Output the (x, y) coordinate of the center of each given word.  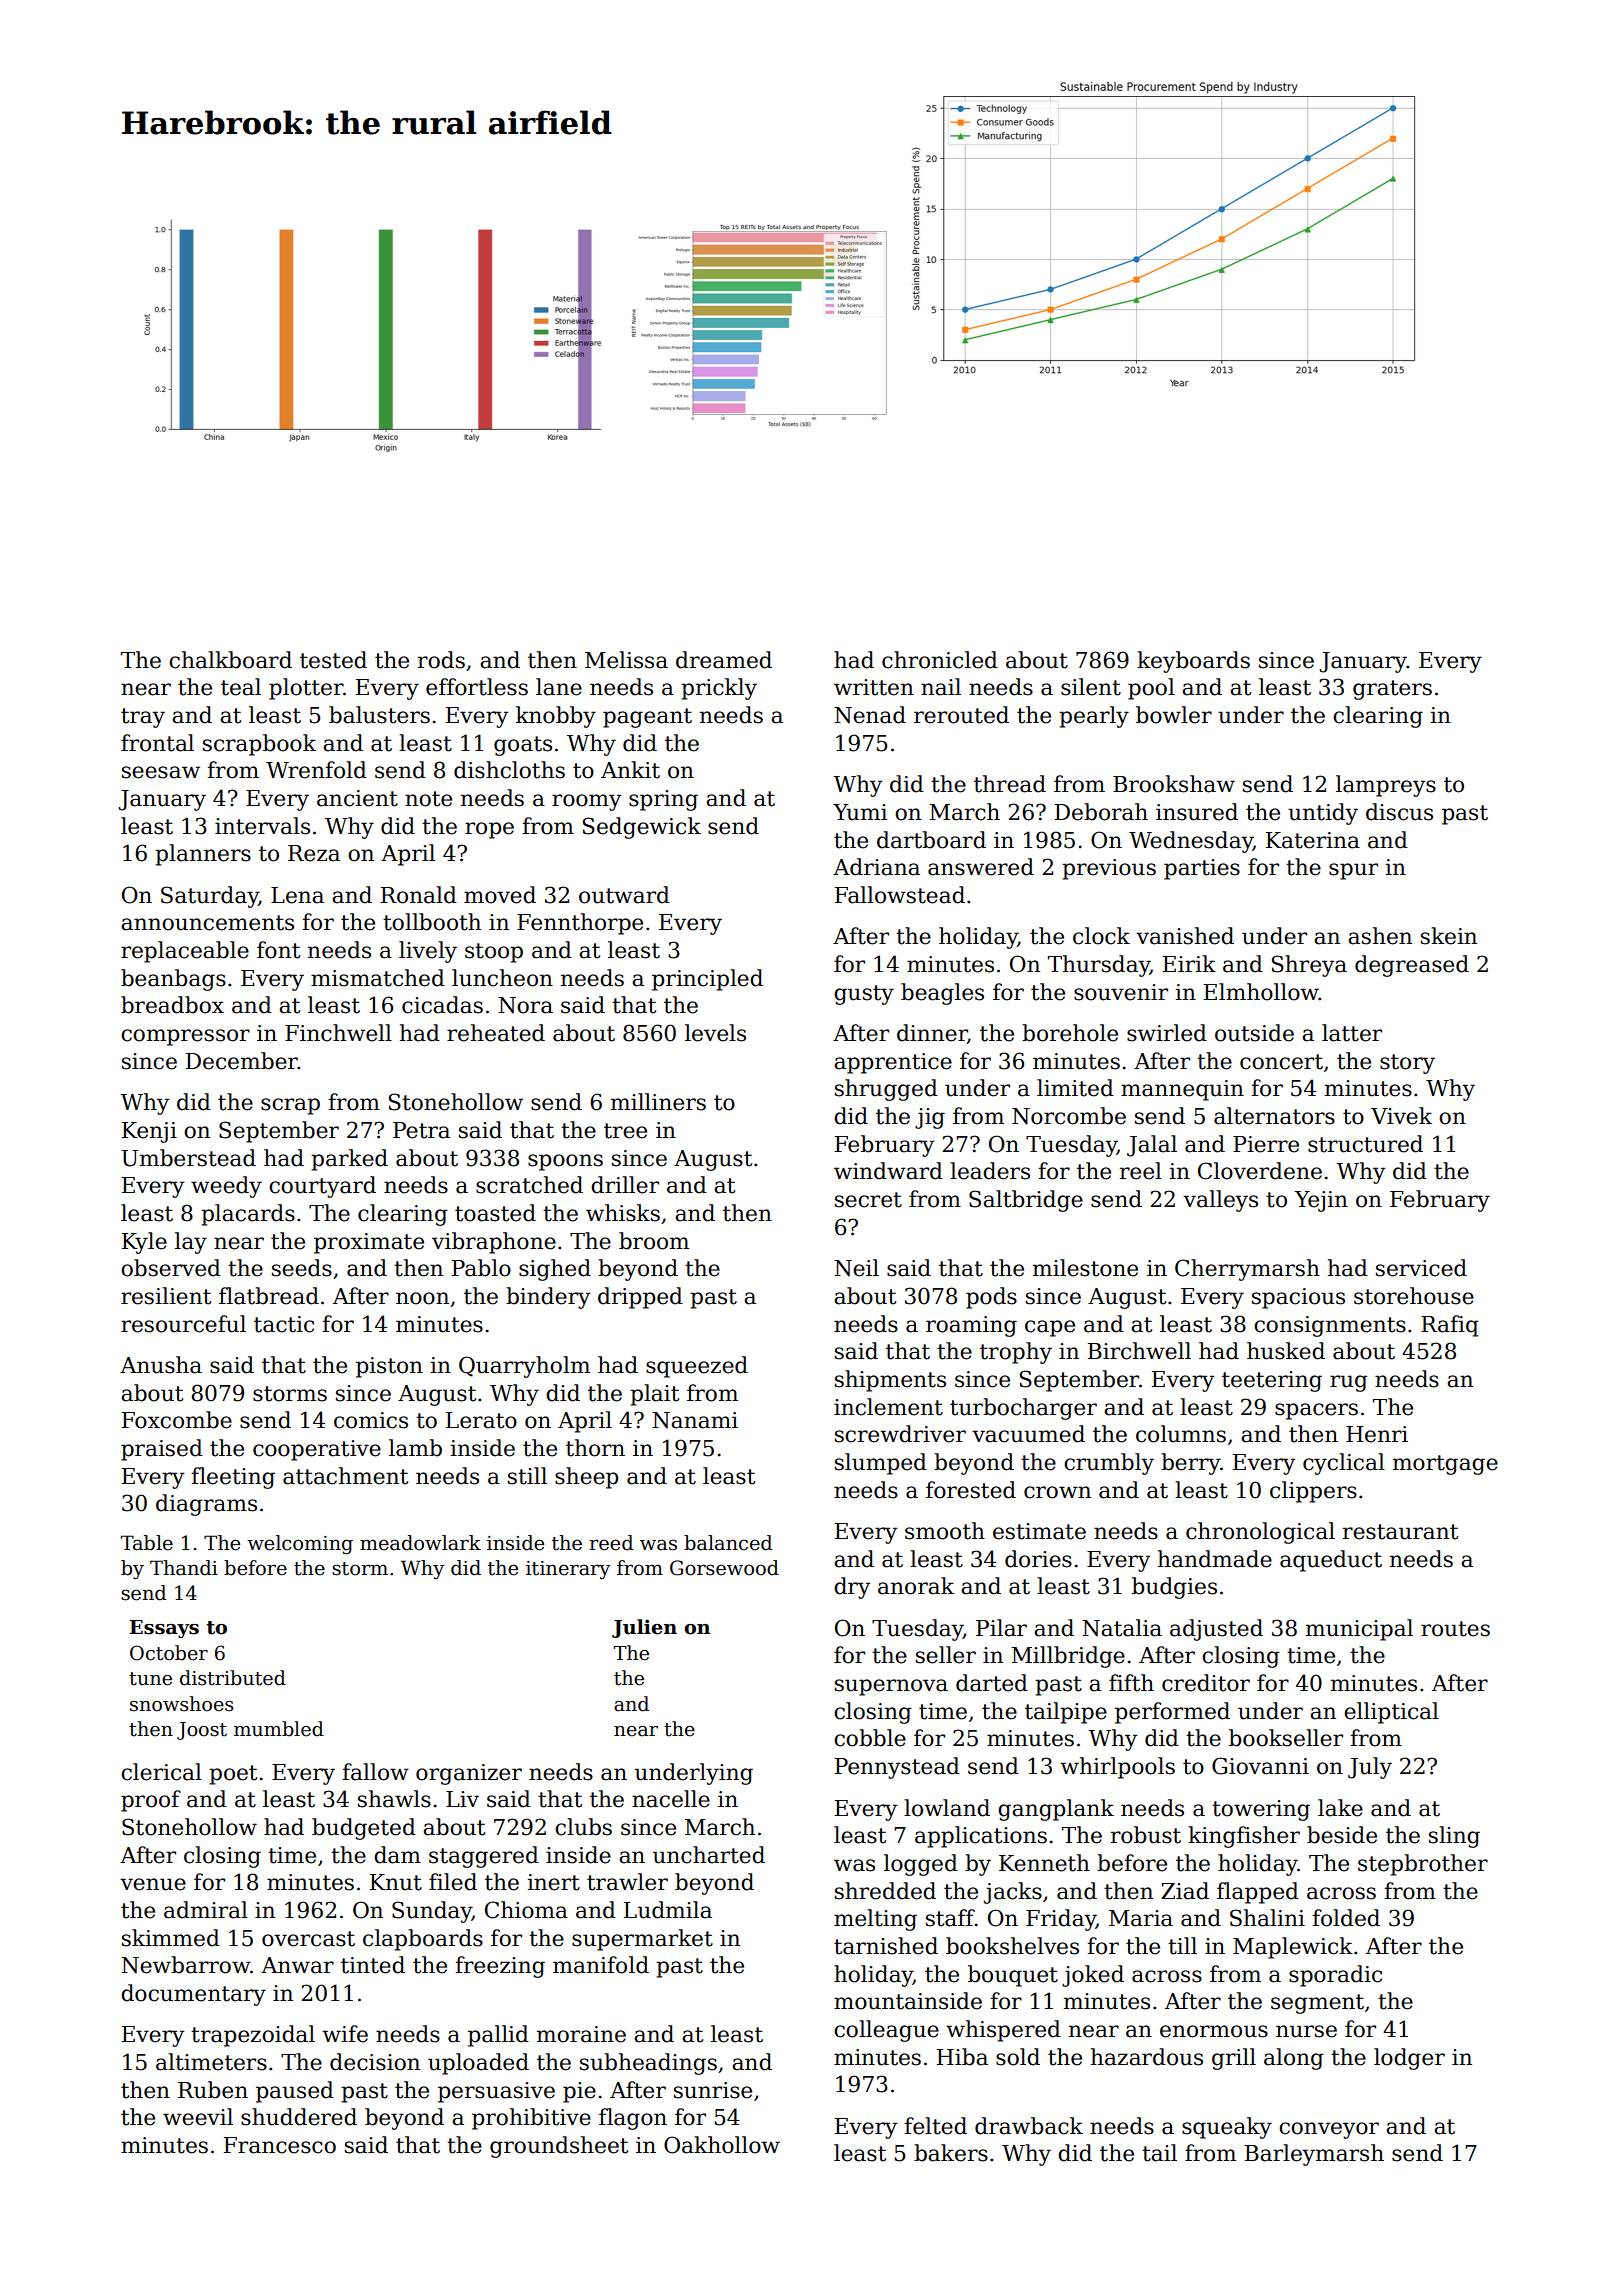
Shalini (1267, 1918)
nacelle (671, 1799)
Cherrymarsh (1247, 1270)
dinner (932, 1034)
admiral (206, 1910)
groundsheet (559, 2147)
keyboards (1193, 662)
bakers (951, 2153)
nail (941, 687)
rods (441, 660)
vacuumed (1028, 1434)
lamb (415, 1448)
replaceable (185, 952)
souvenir (1121, 992)
